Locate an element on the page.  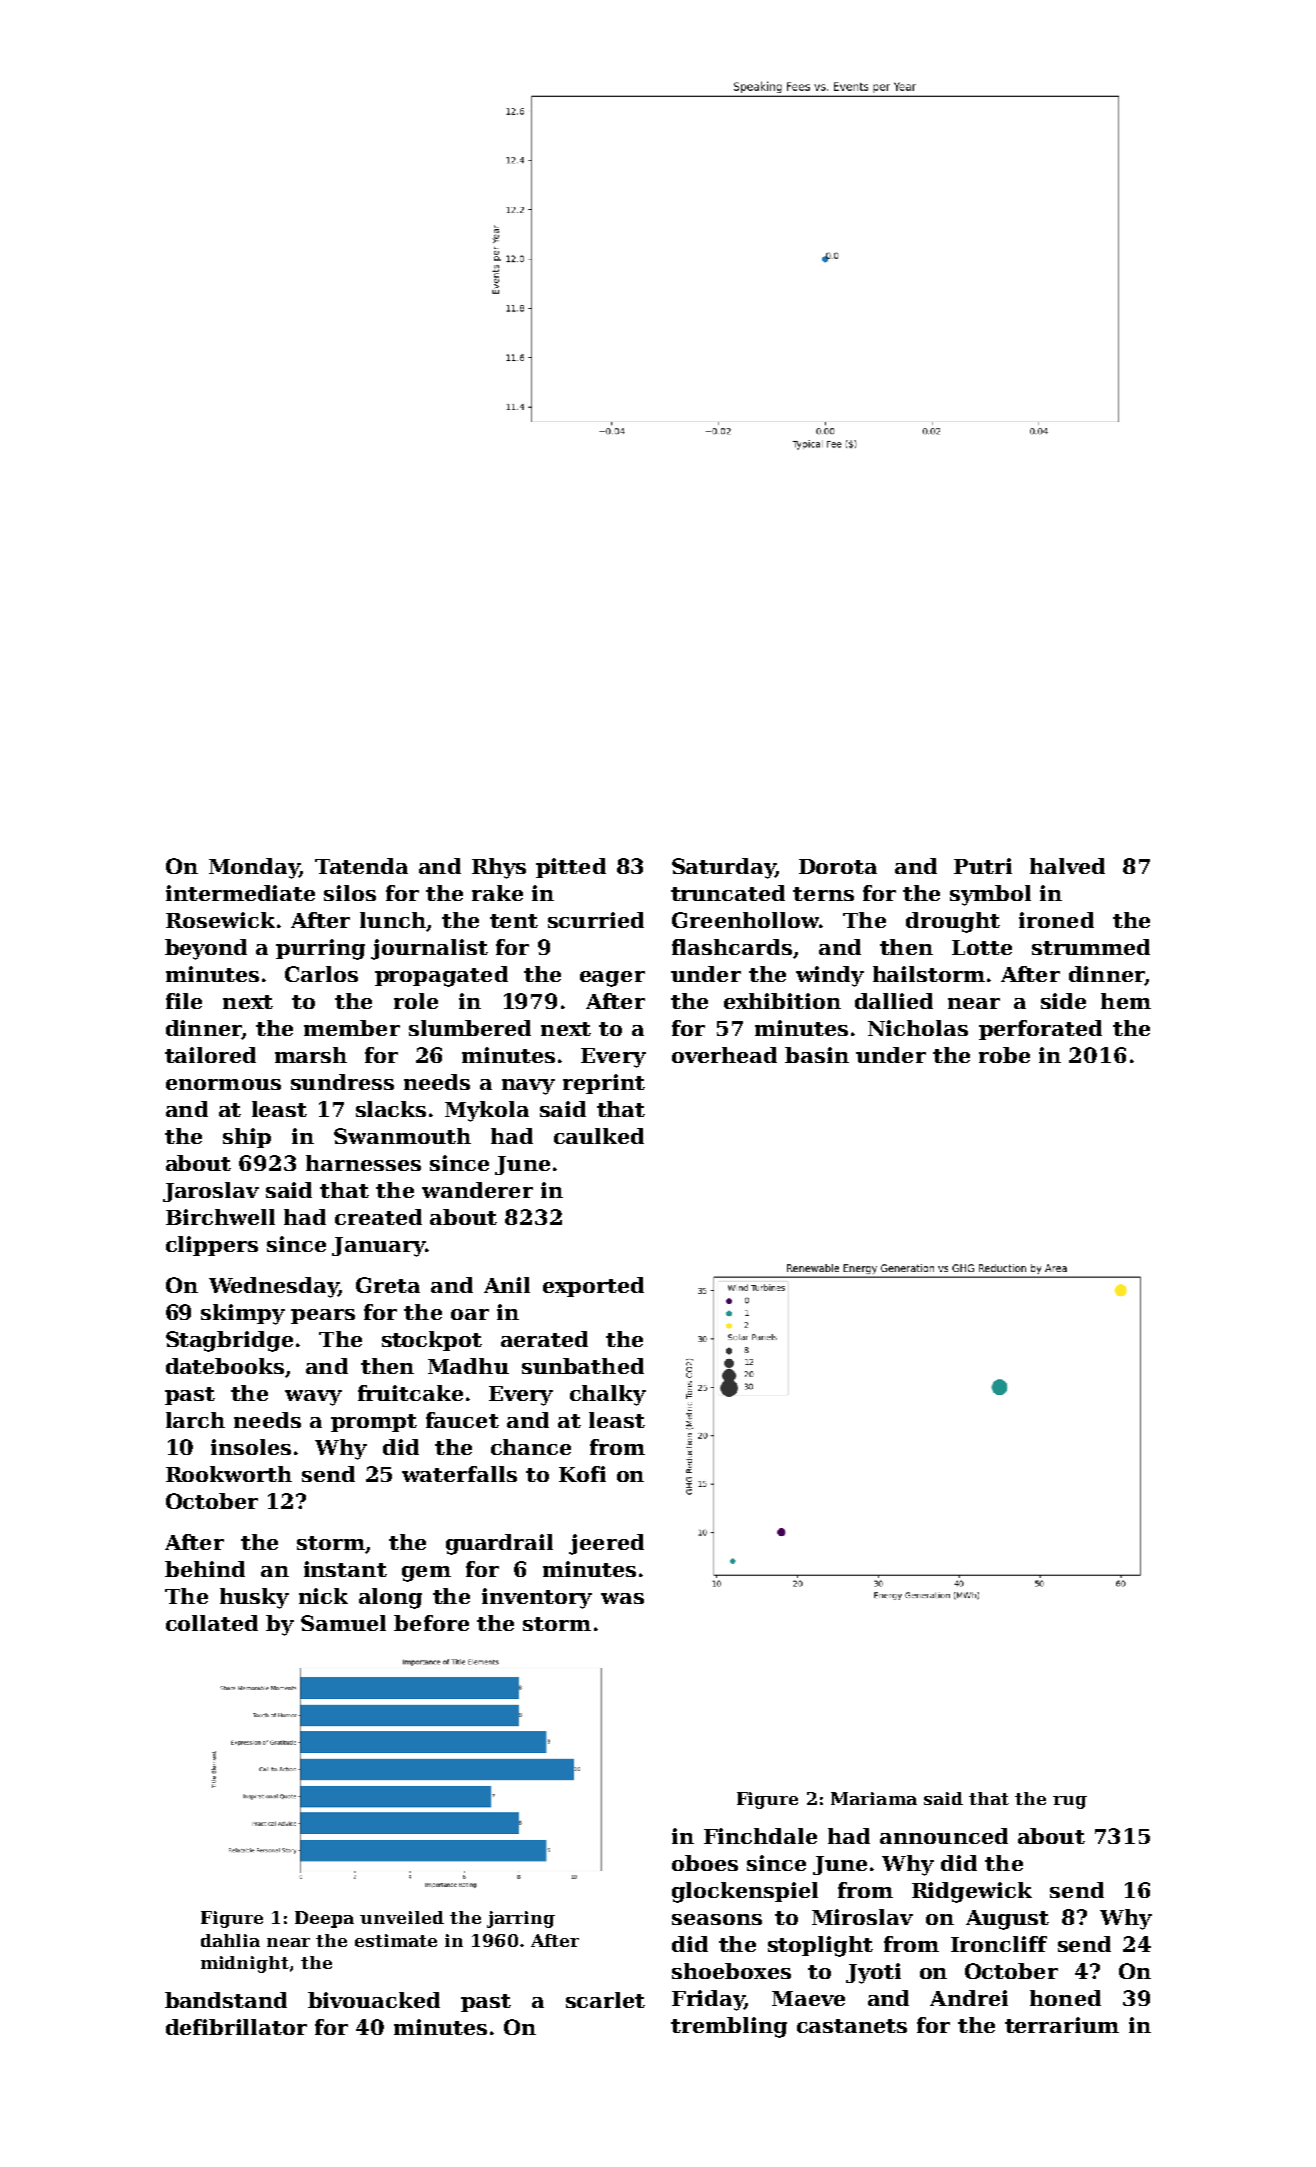
purring is located at coordinates (320, 949).
